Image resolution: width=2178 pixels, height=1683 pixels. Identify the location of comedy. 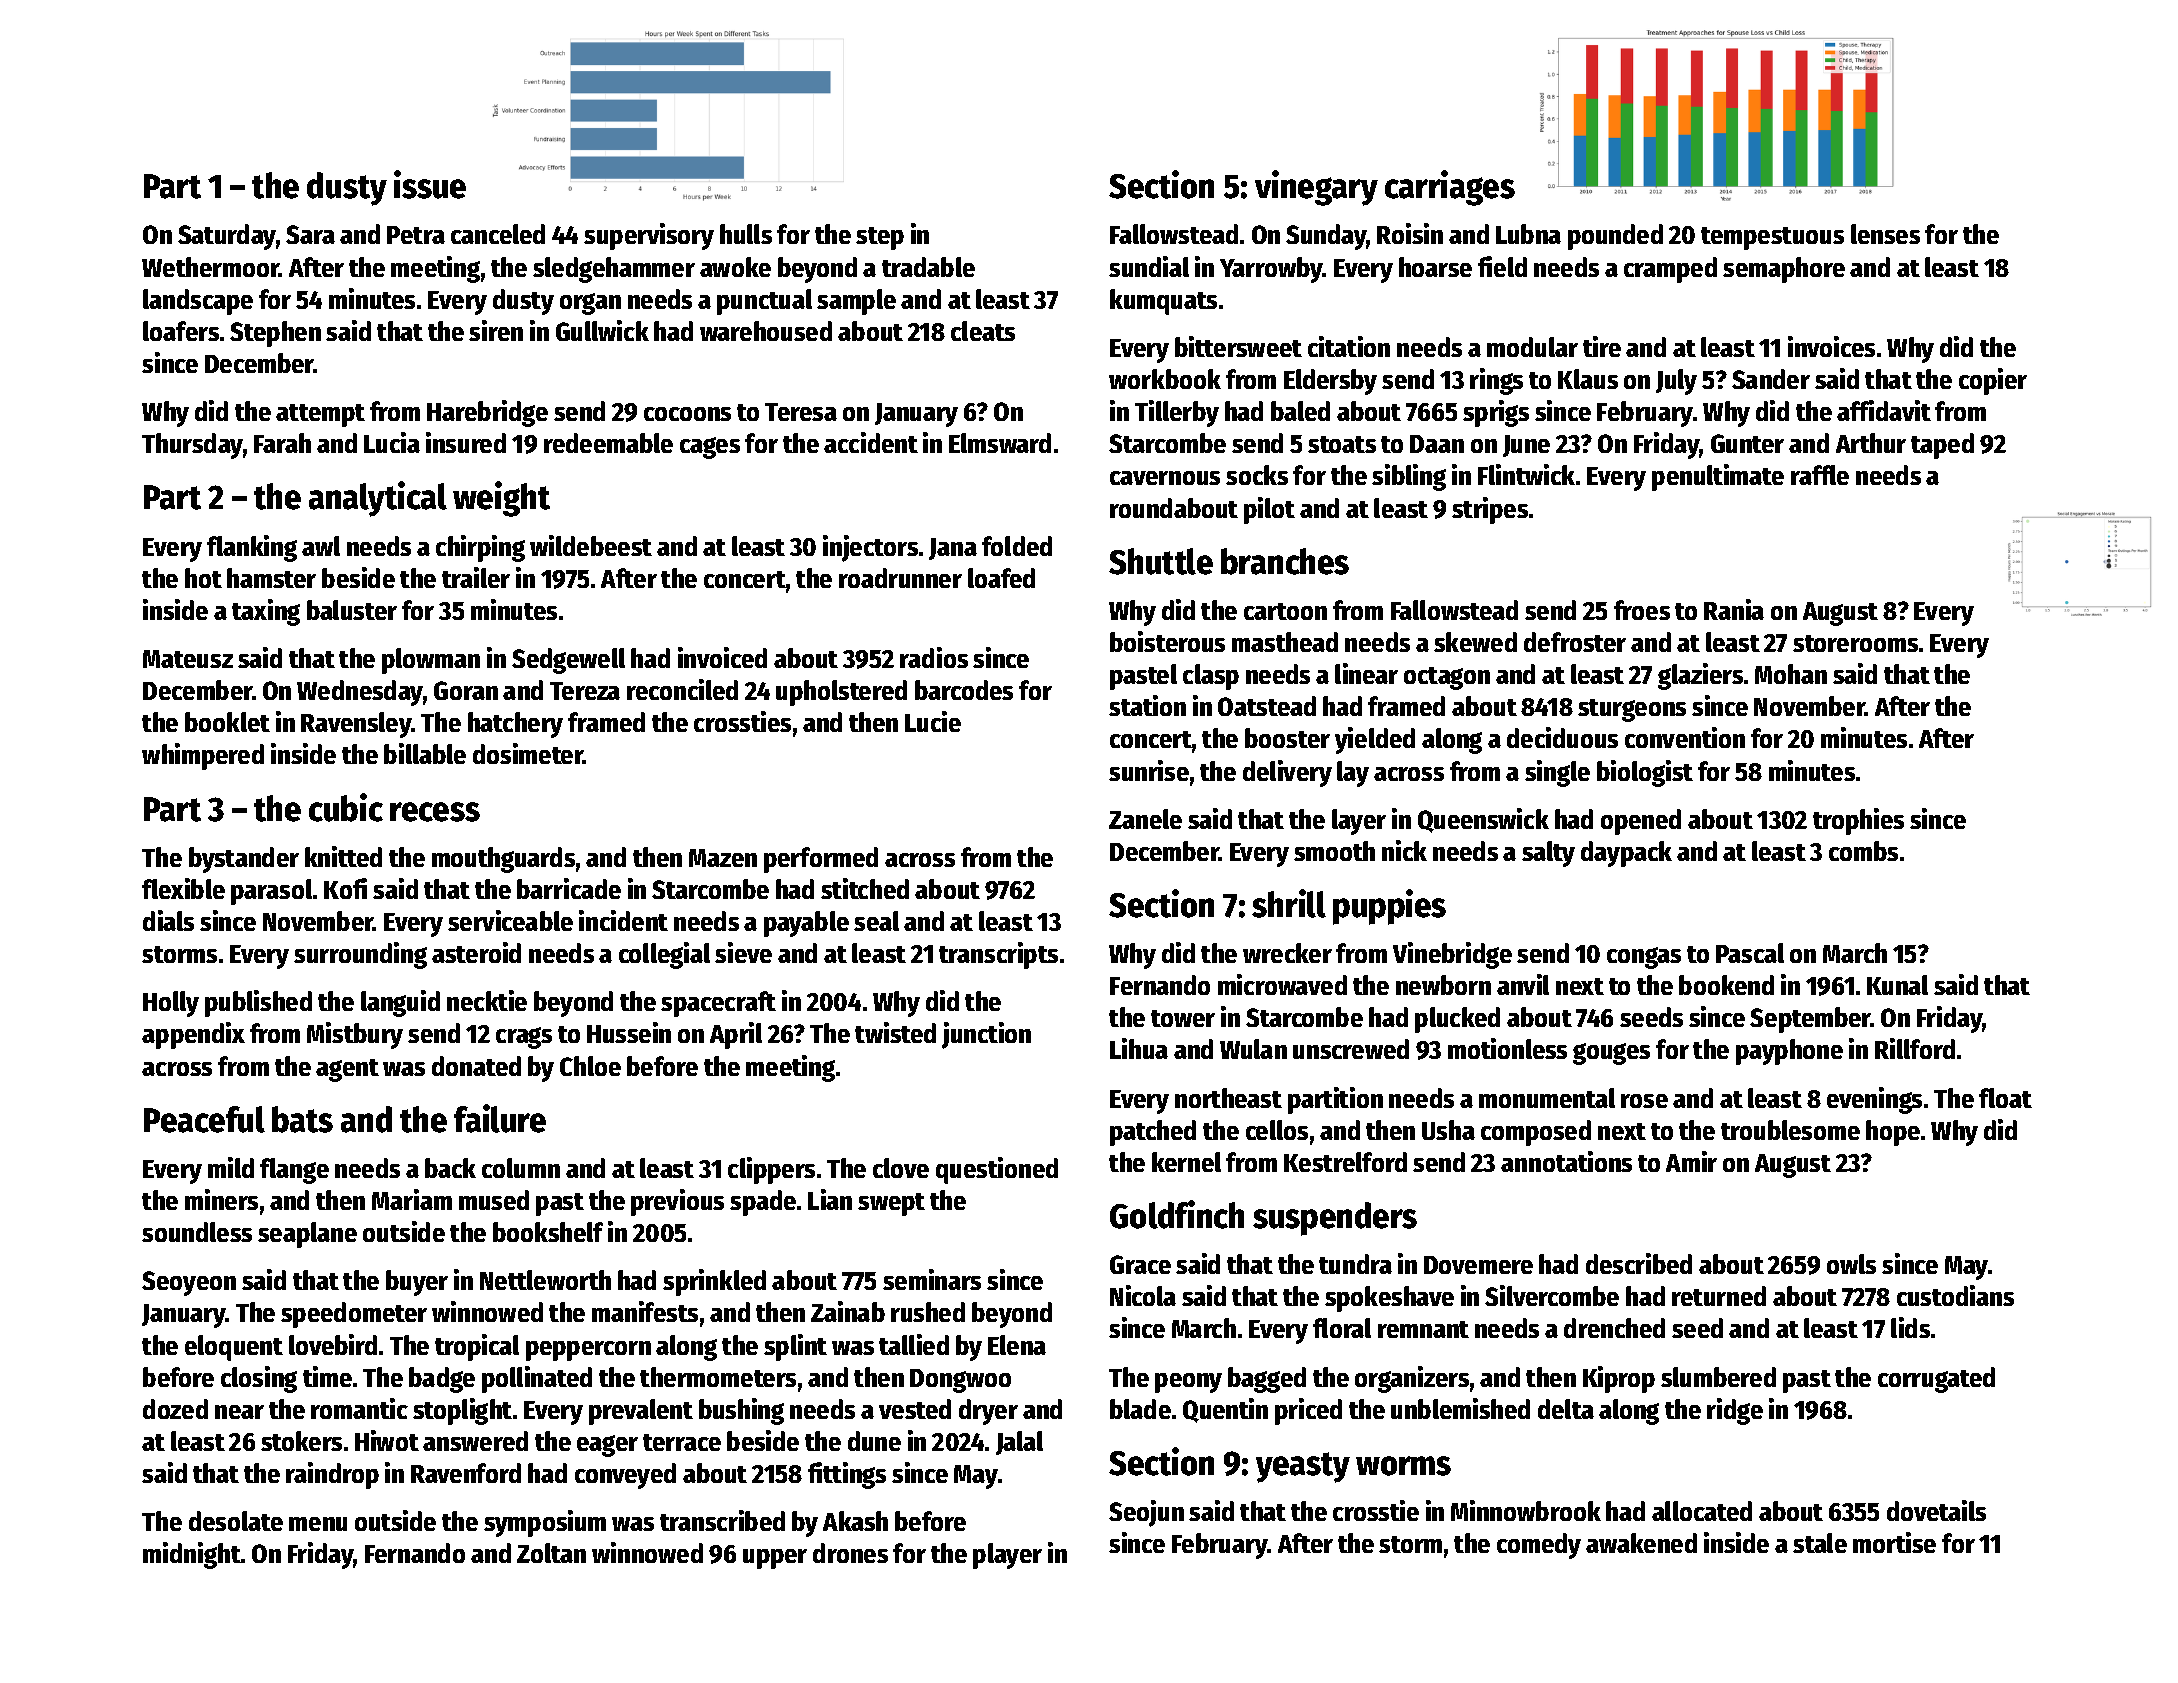
(1539, 1546).
